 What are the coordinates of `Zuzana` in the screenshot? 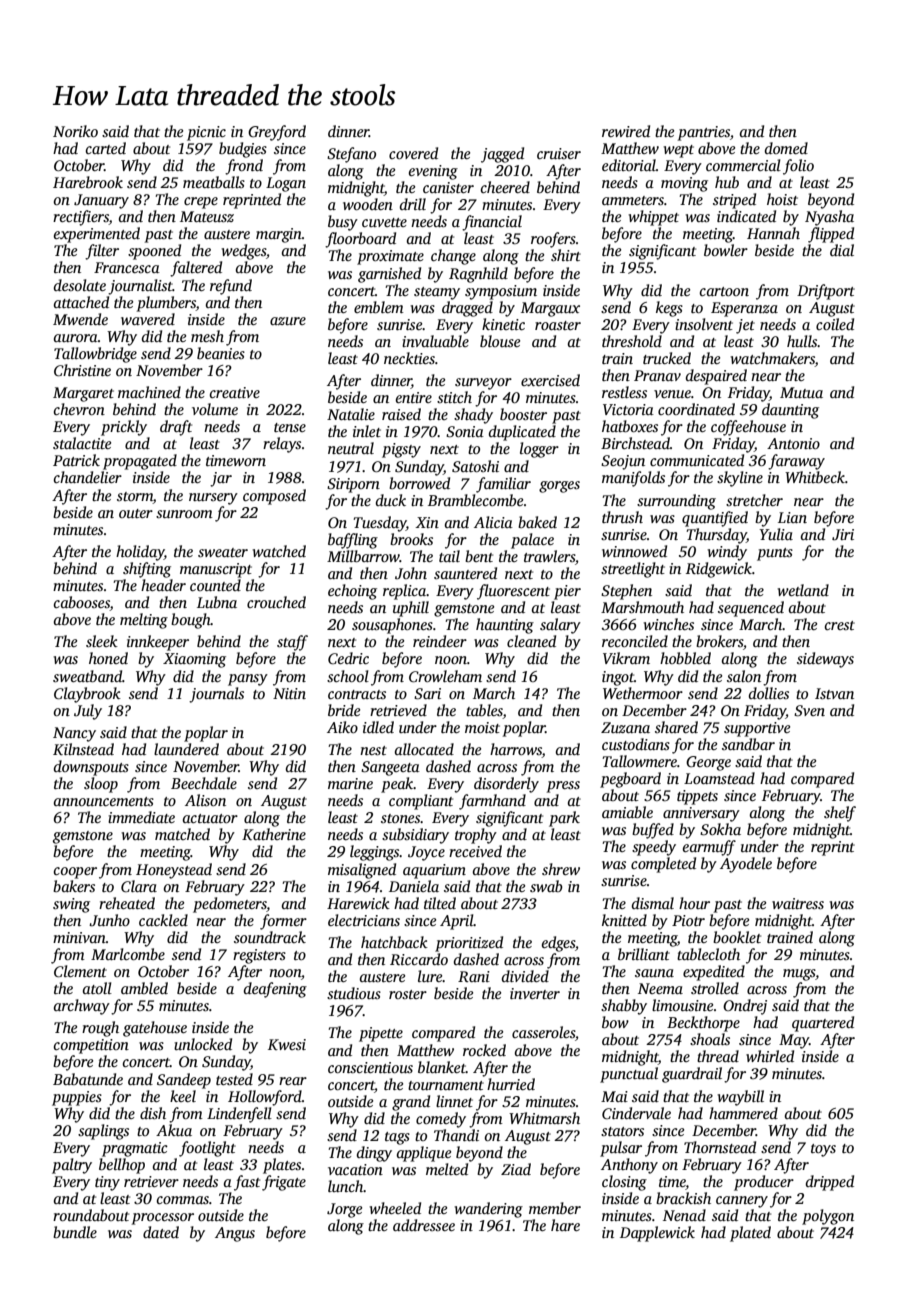 It's located at (625, 727).
